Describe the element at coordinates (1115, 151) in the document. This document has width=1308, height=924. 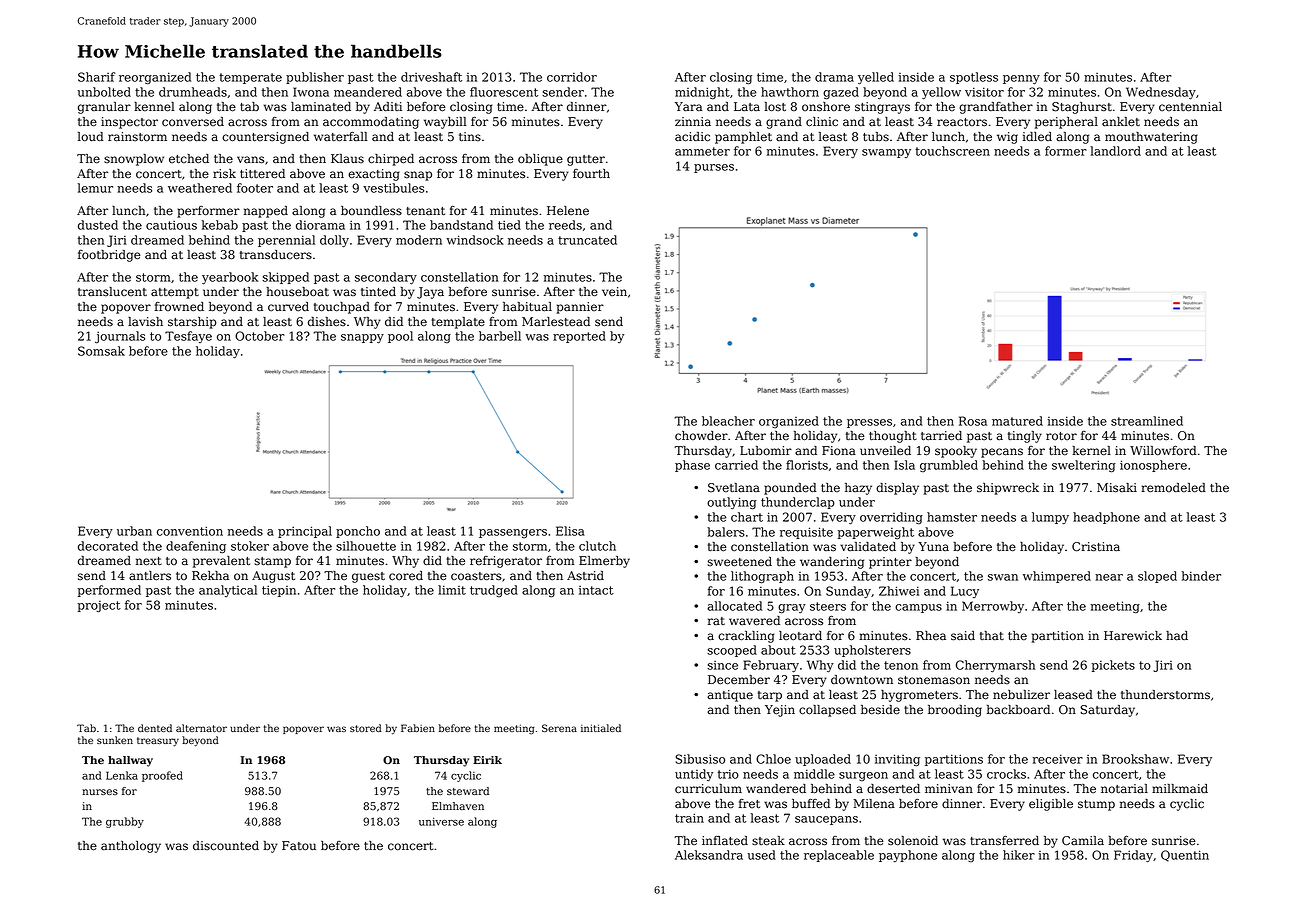
I see `landlord` at that location.
